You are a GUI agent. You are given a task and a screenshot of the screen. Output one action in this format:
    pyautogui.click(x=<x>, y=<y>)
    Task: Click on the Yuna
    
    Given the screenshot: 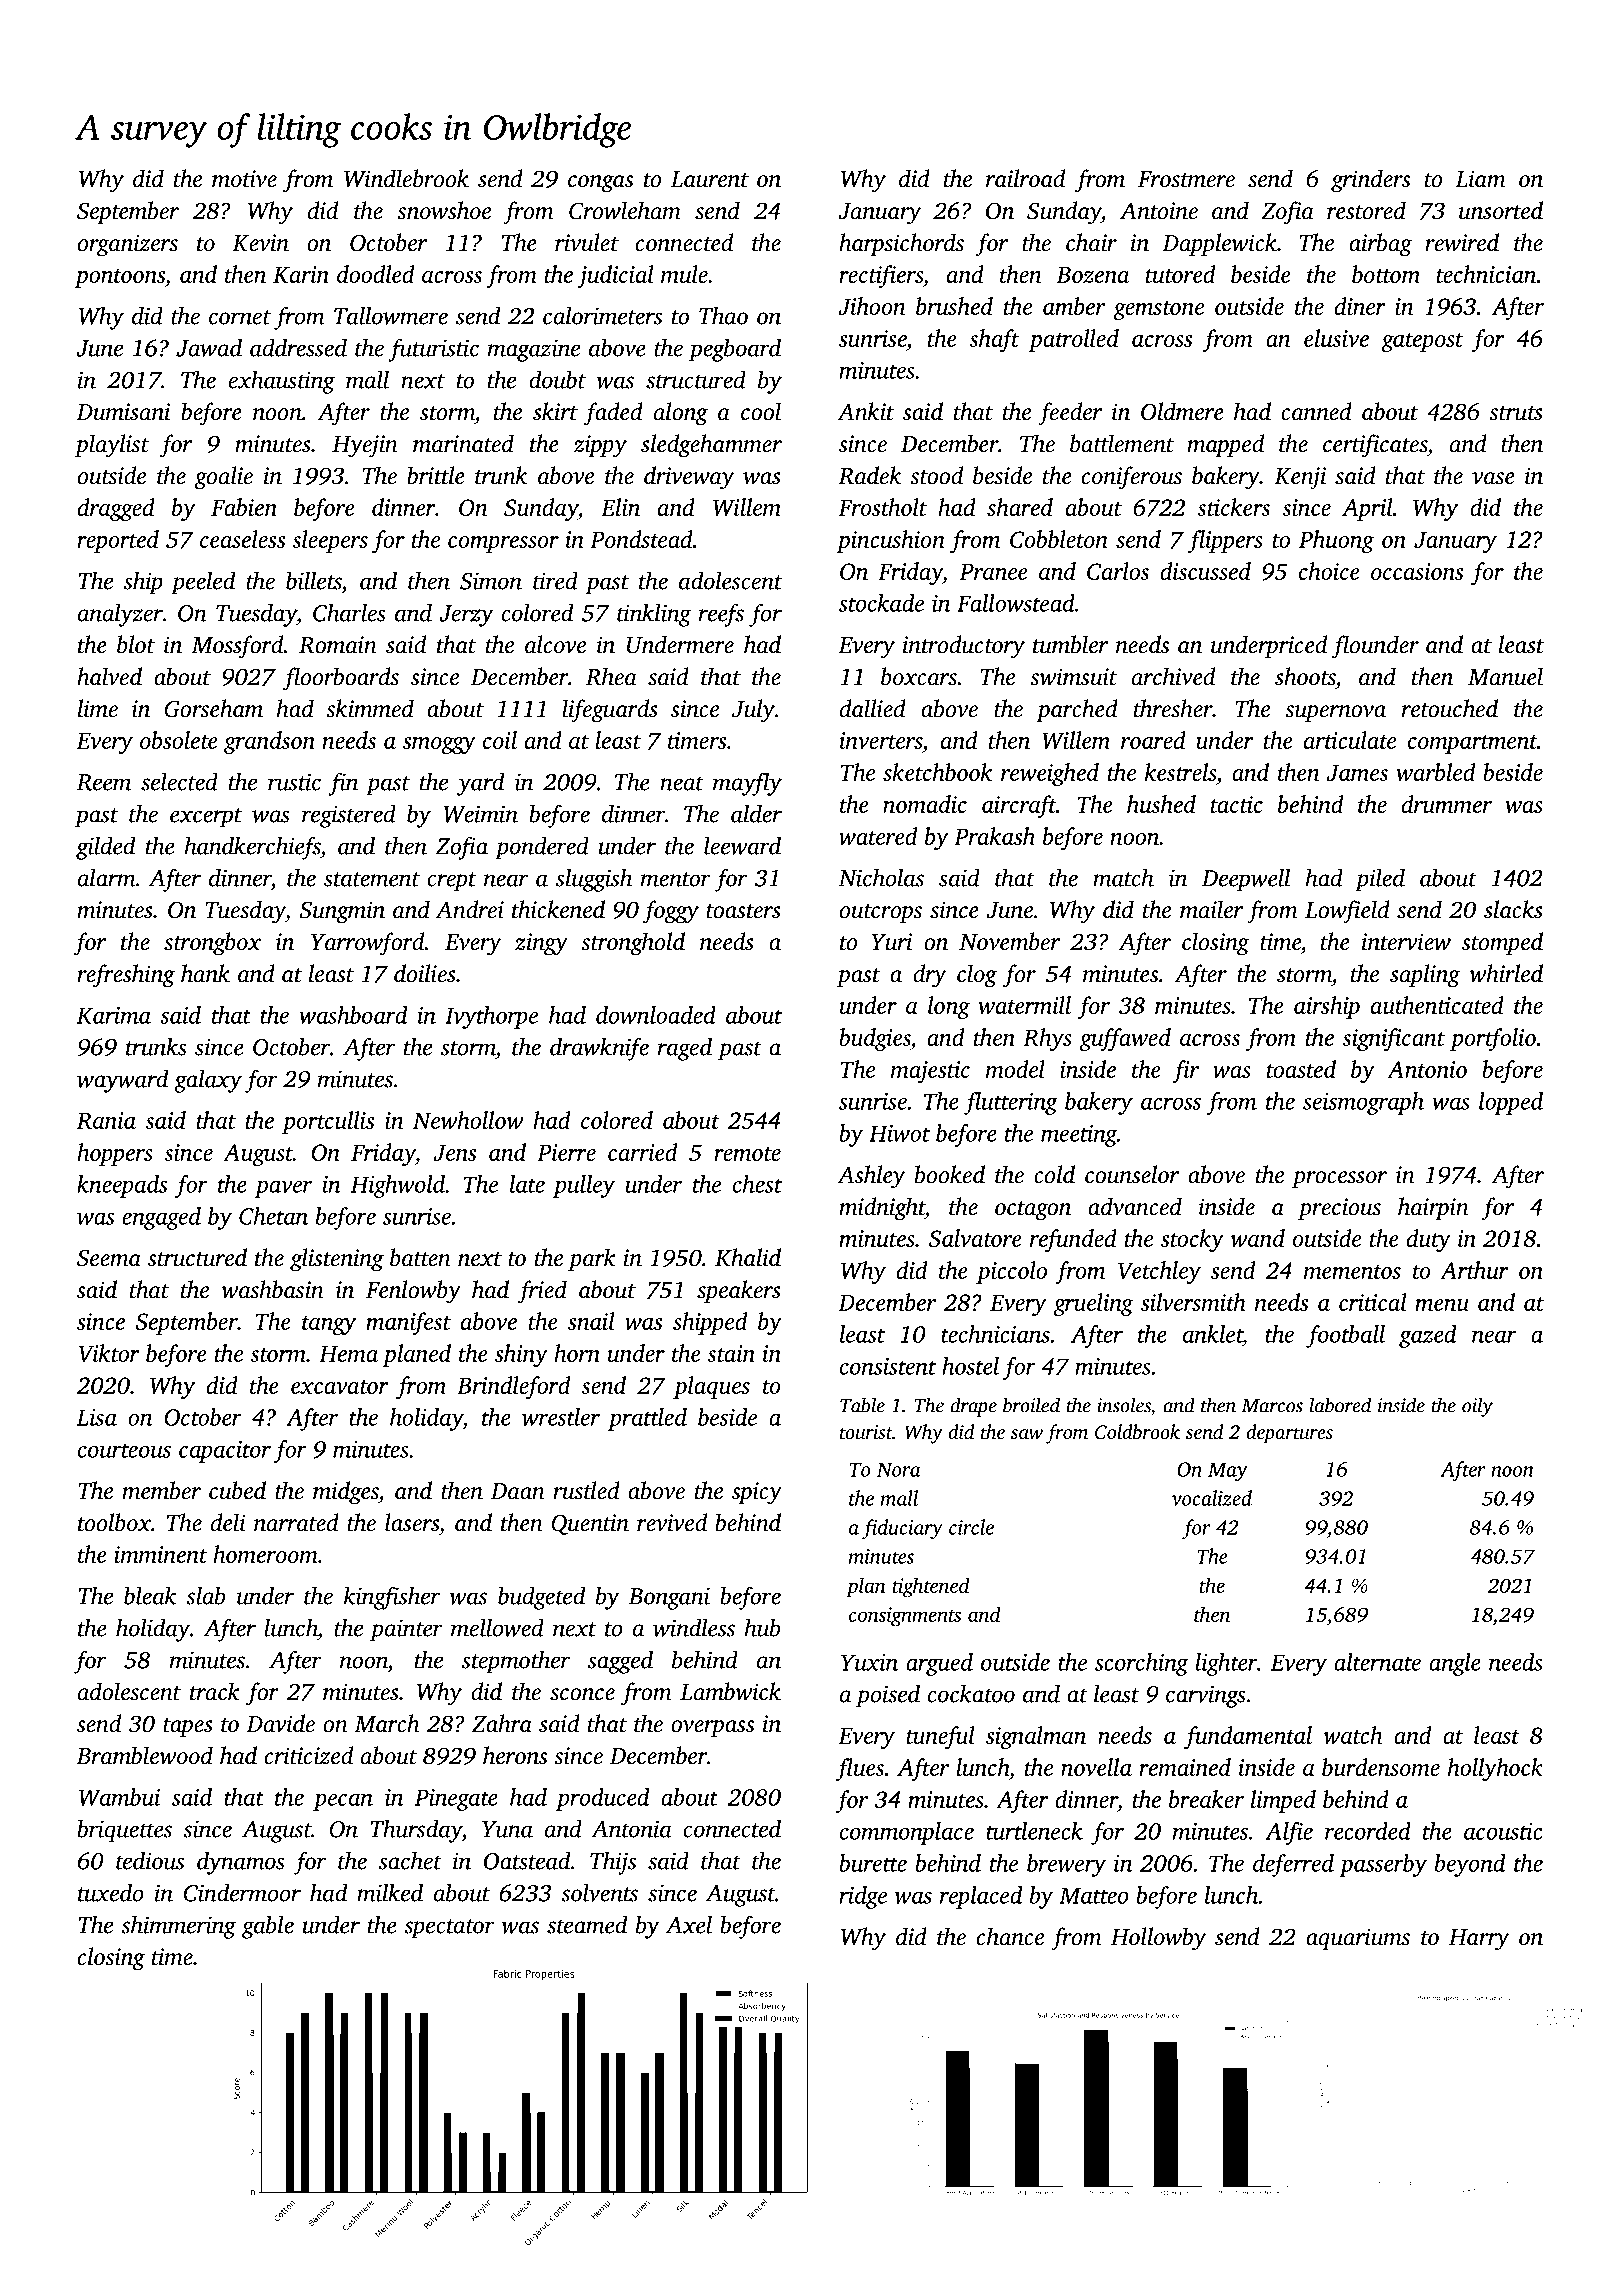 What is the action you would take?
    pyautogui.click(x=507, y=1829)
